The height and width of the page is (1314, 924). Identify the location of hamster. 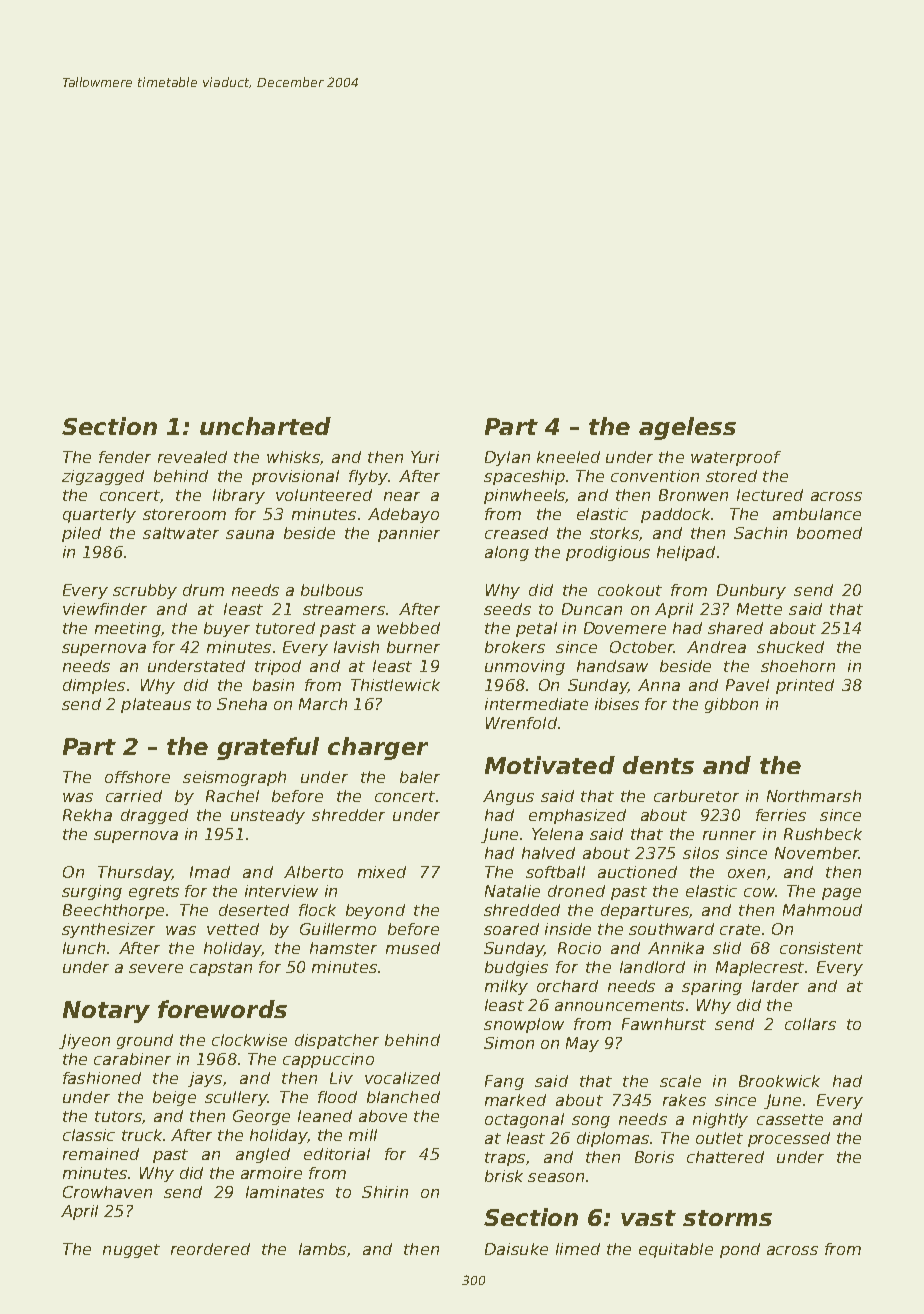
(343, 948).
